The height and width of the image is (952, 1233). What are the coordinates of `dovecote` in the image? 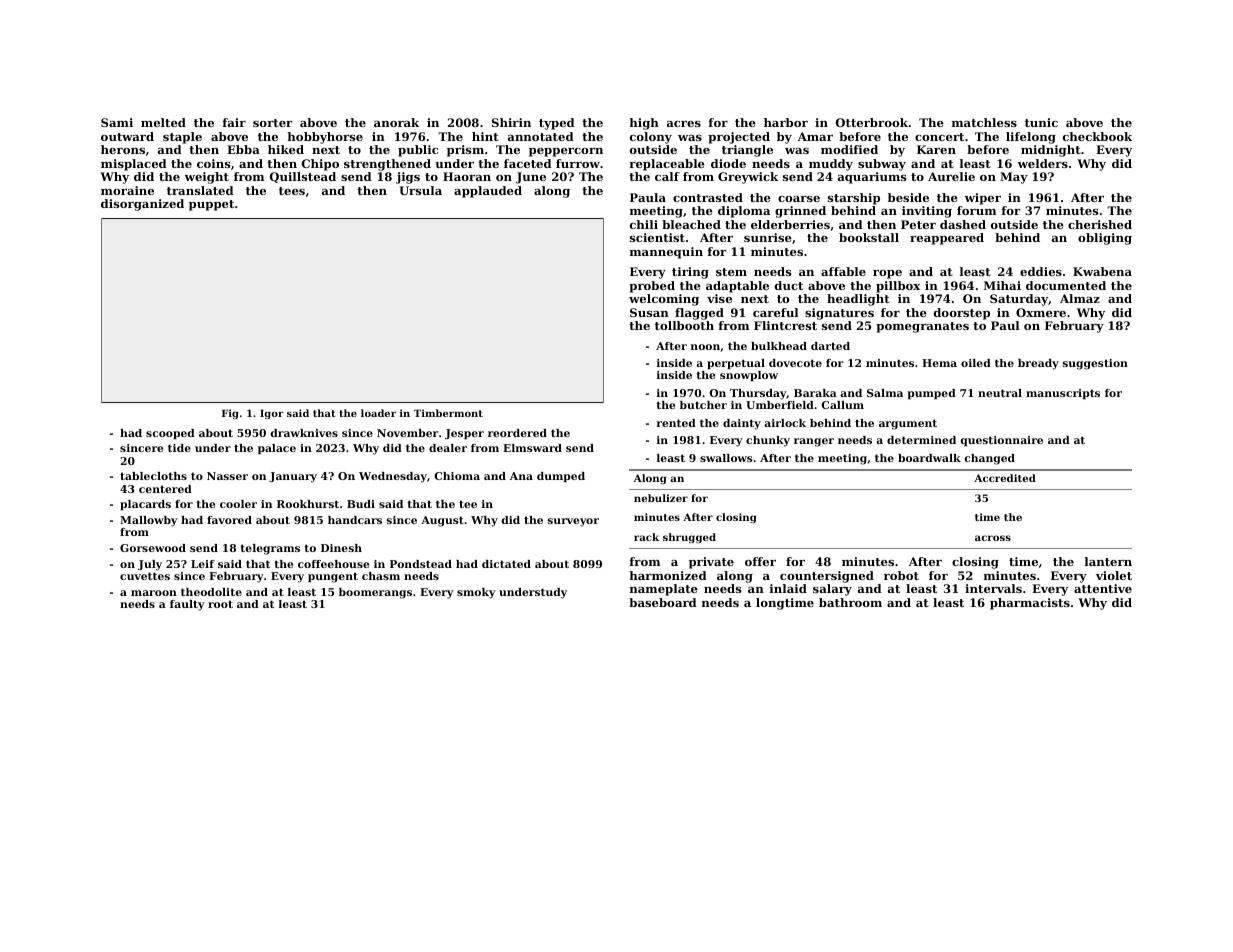 It's located at (795, 363).
